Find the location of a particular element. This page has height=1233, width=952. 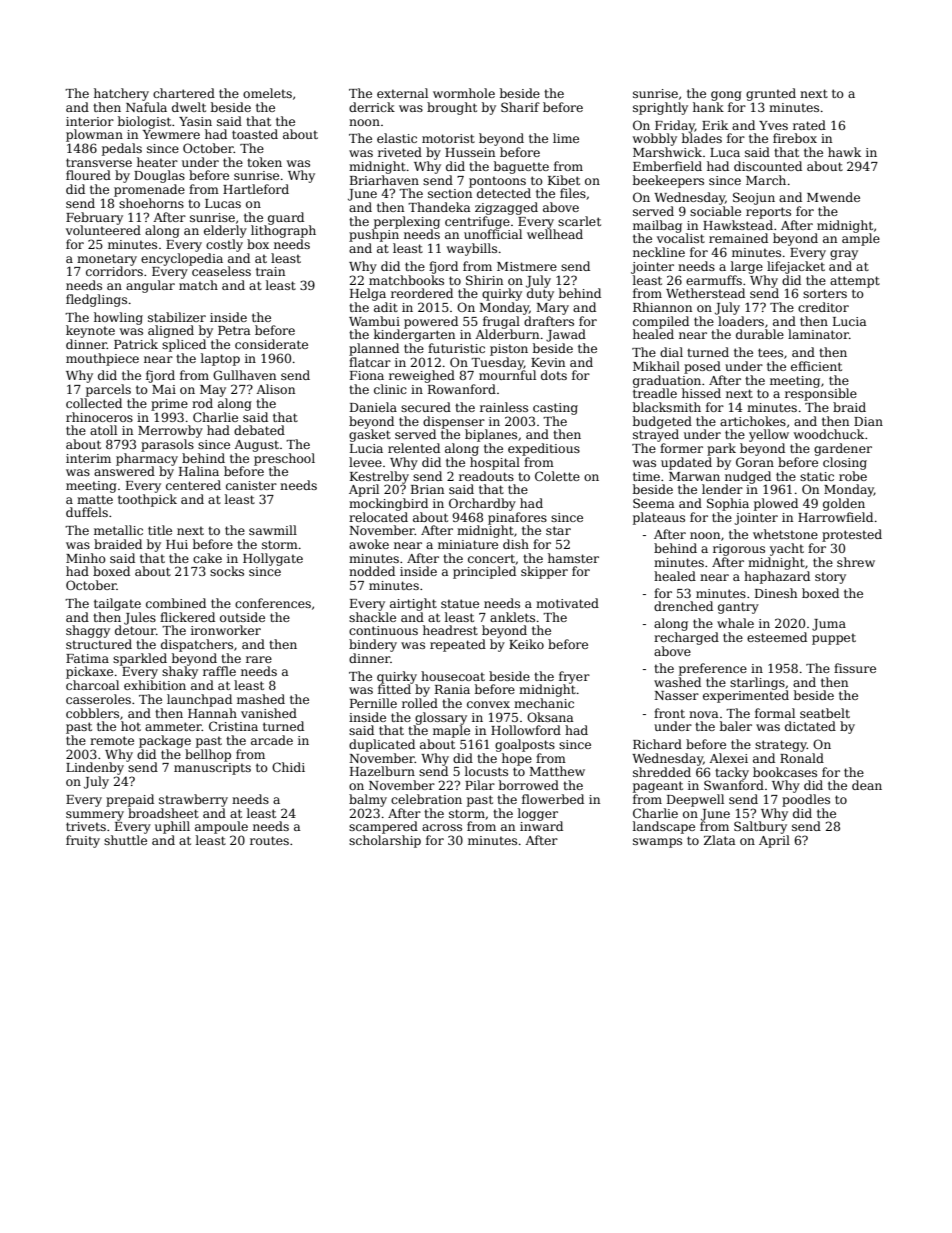

Zlata is located at coordinates (720, 840).
